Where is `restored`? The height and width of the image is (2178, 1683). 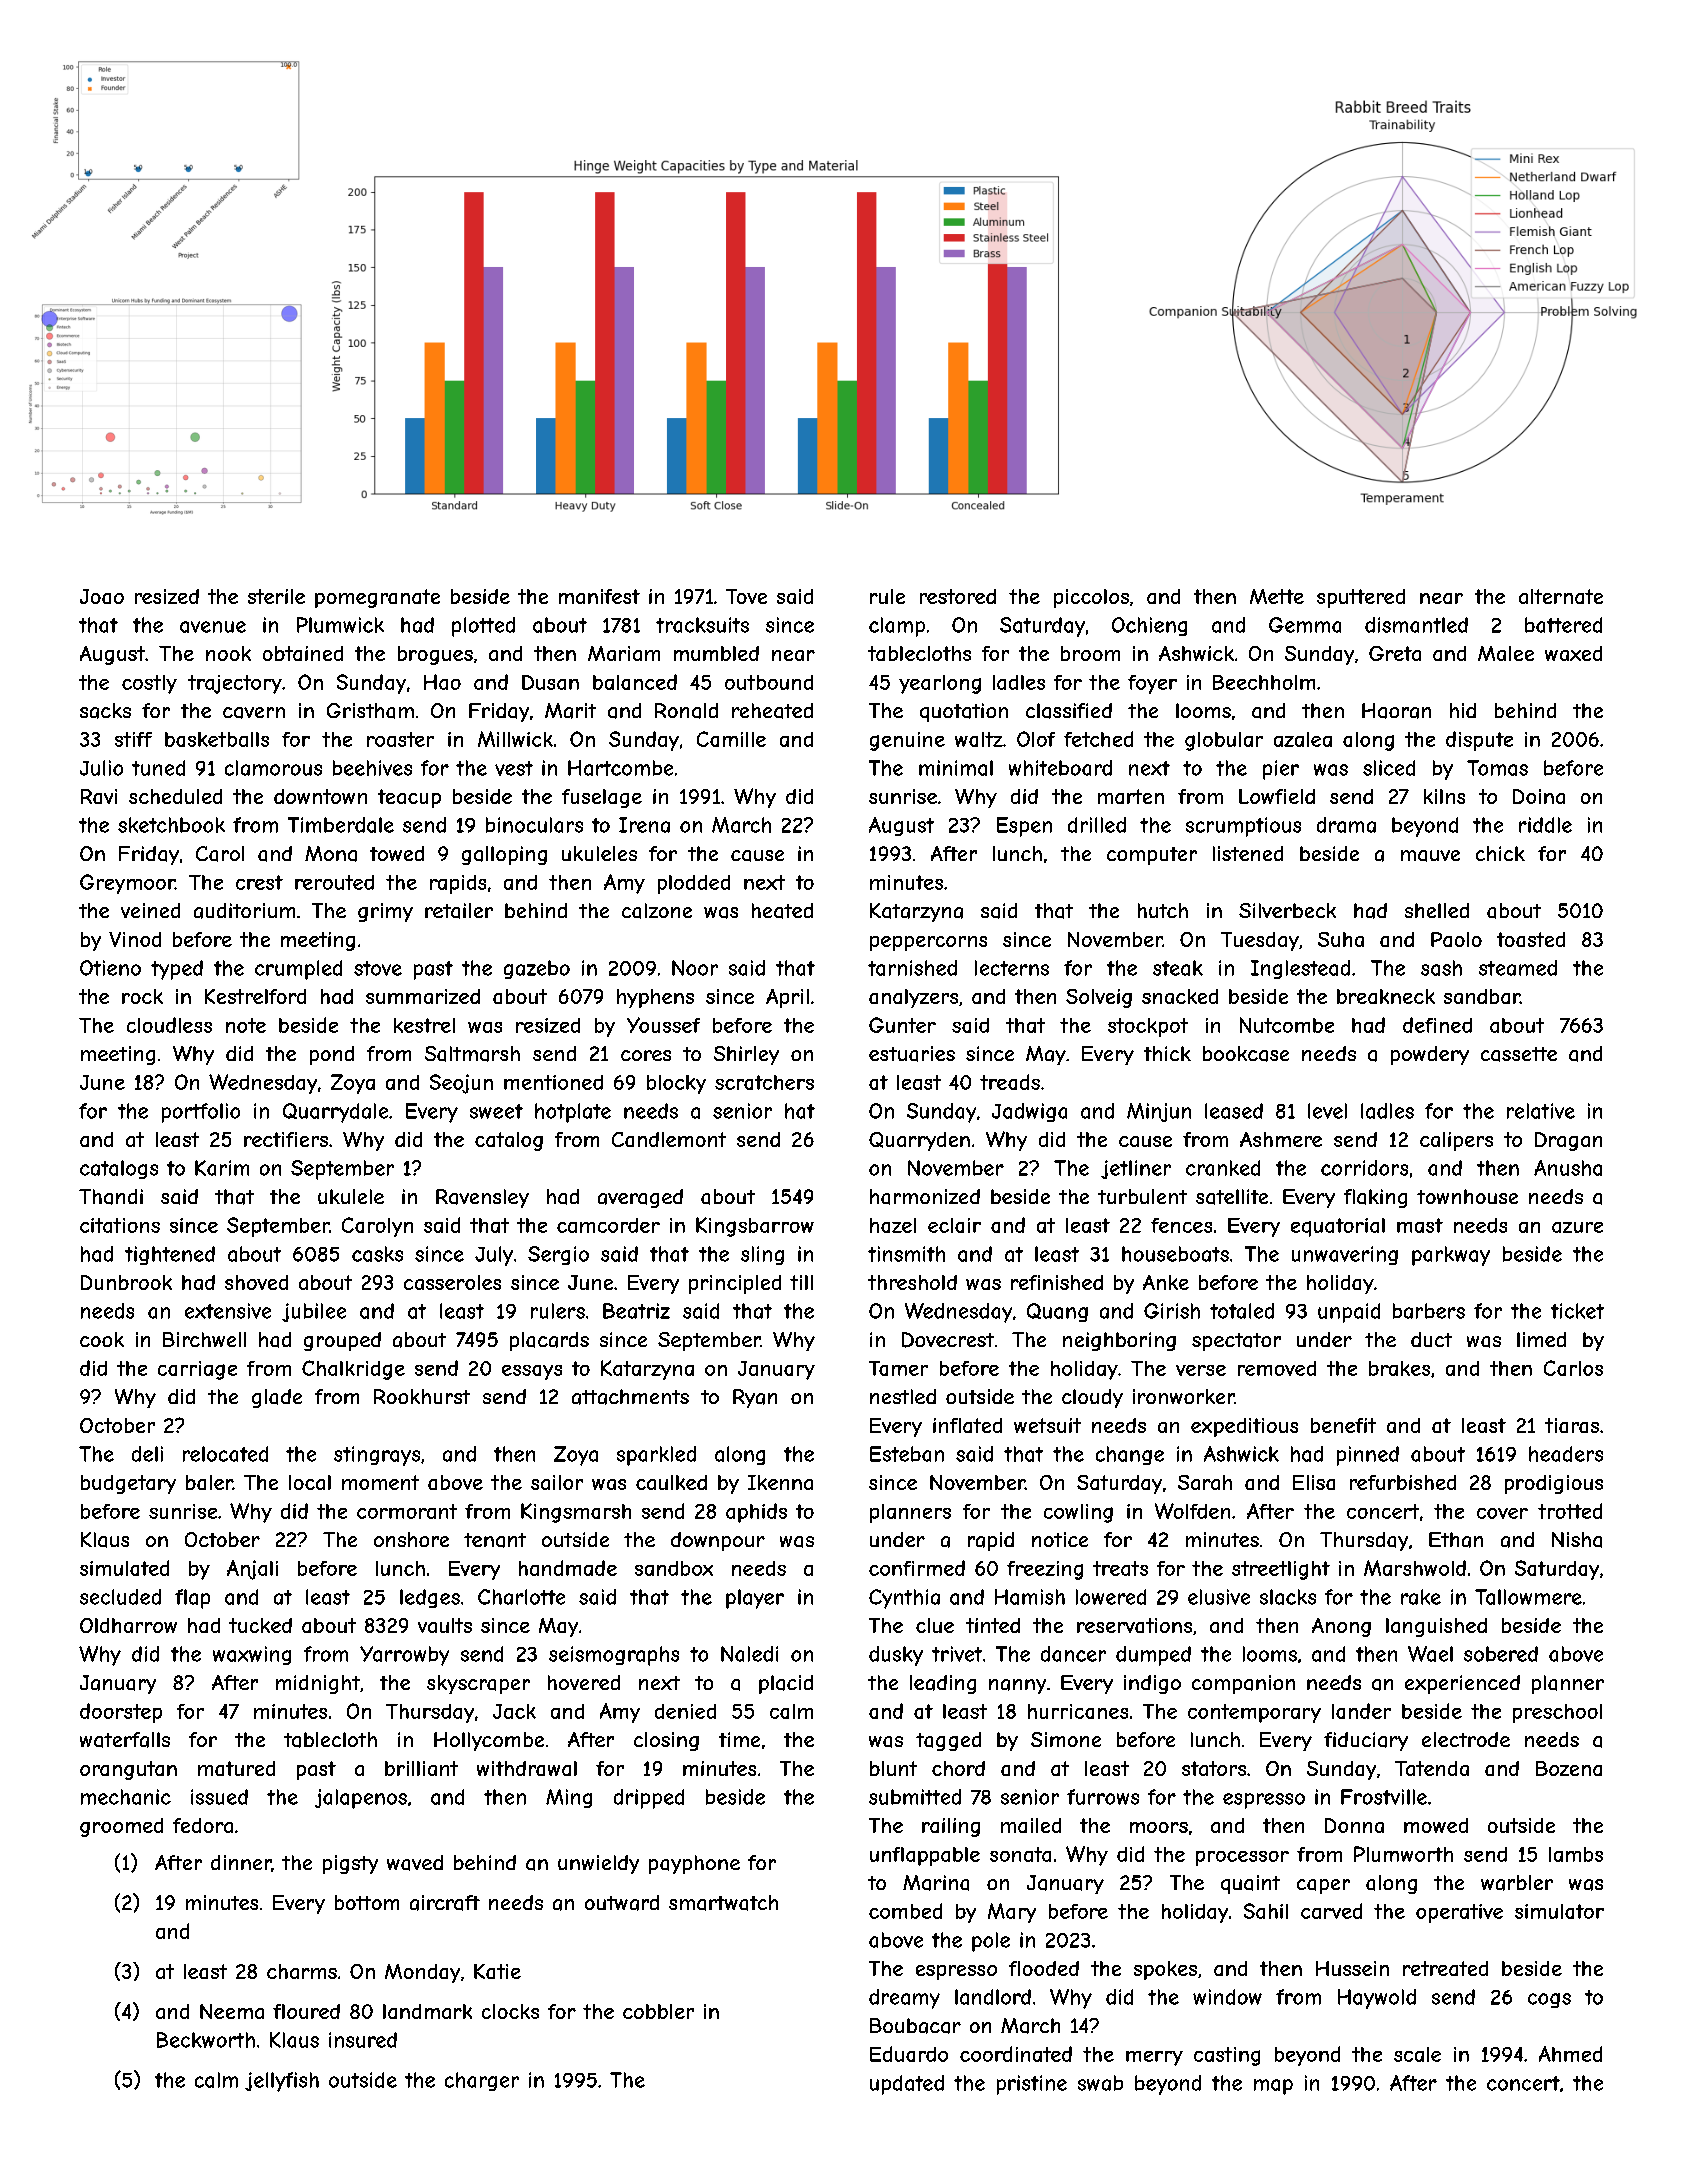 restored is located at coordinates (958, 596).
